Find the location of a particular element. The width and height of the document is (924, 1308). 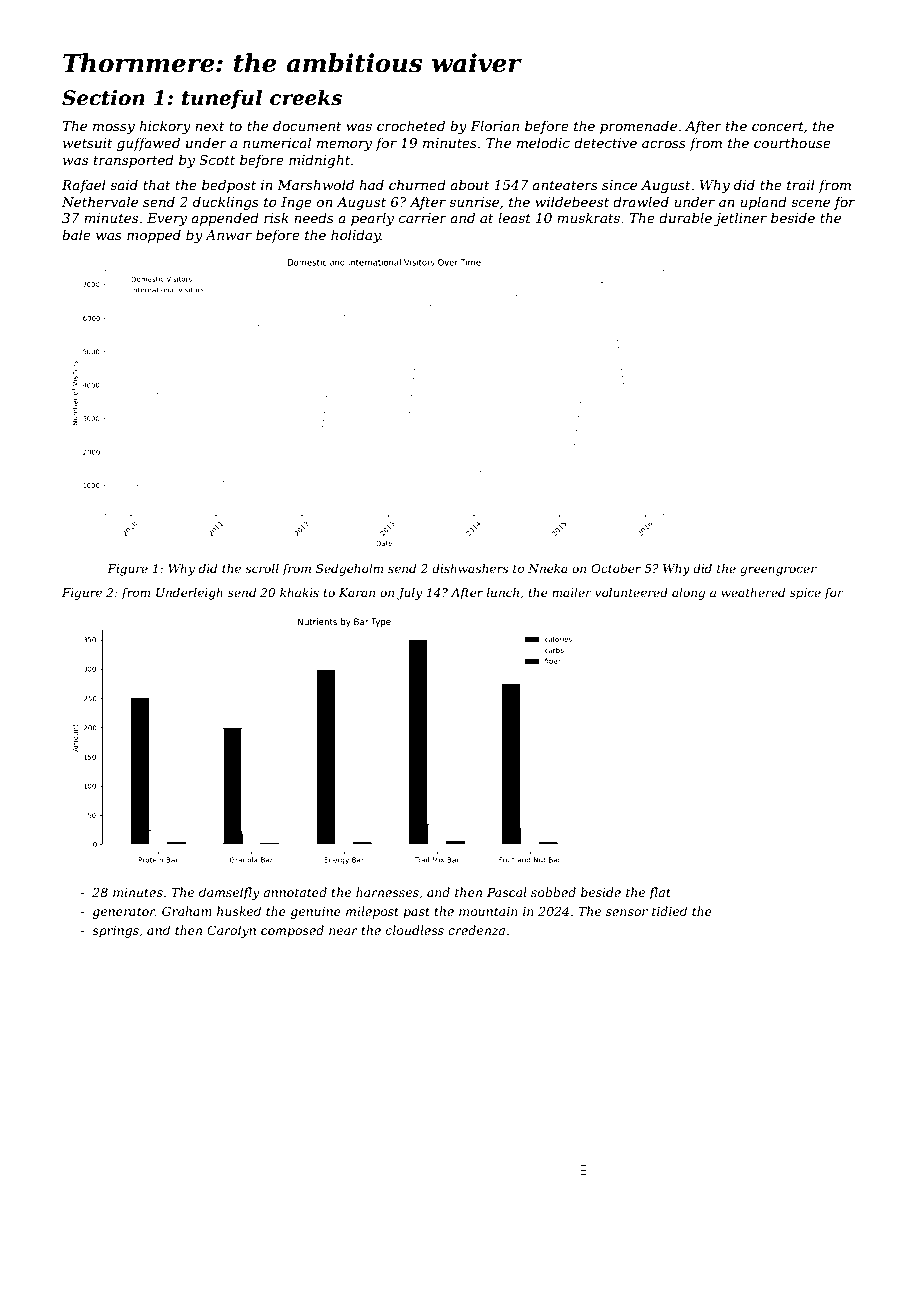

Karan is located at coordinates (357, 592).
